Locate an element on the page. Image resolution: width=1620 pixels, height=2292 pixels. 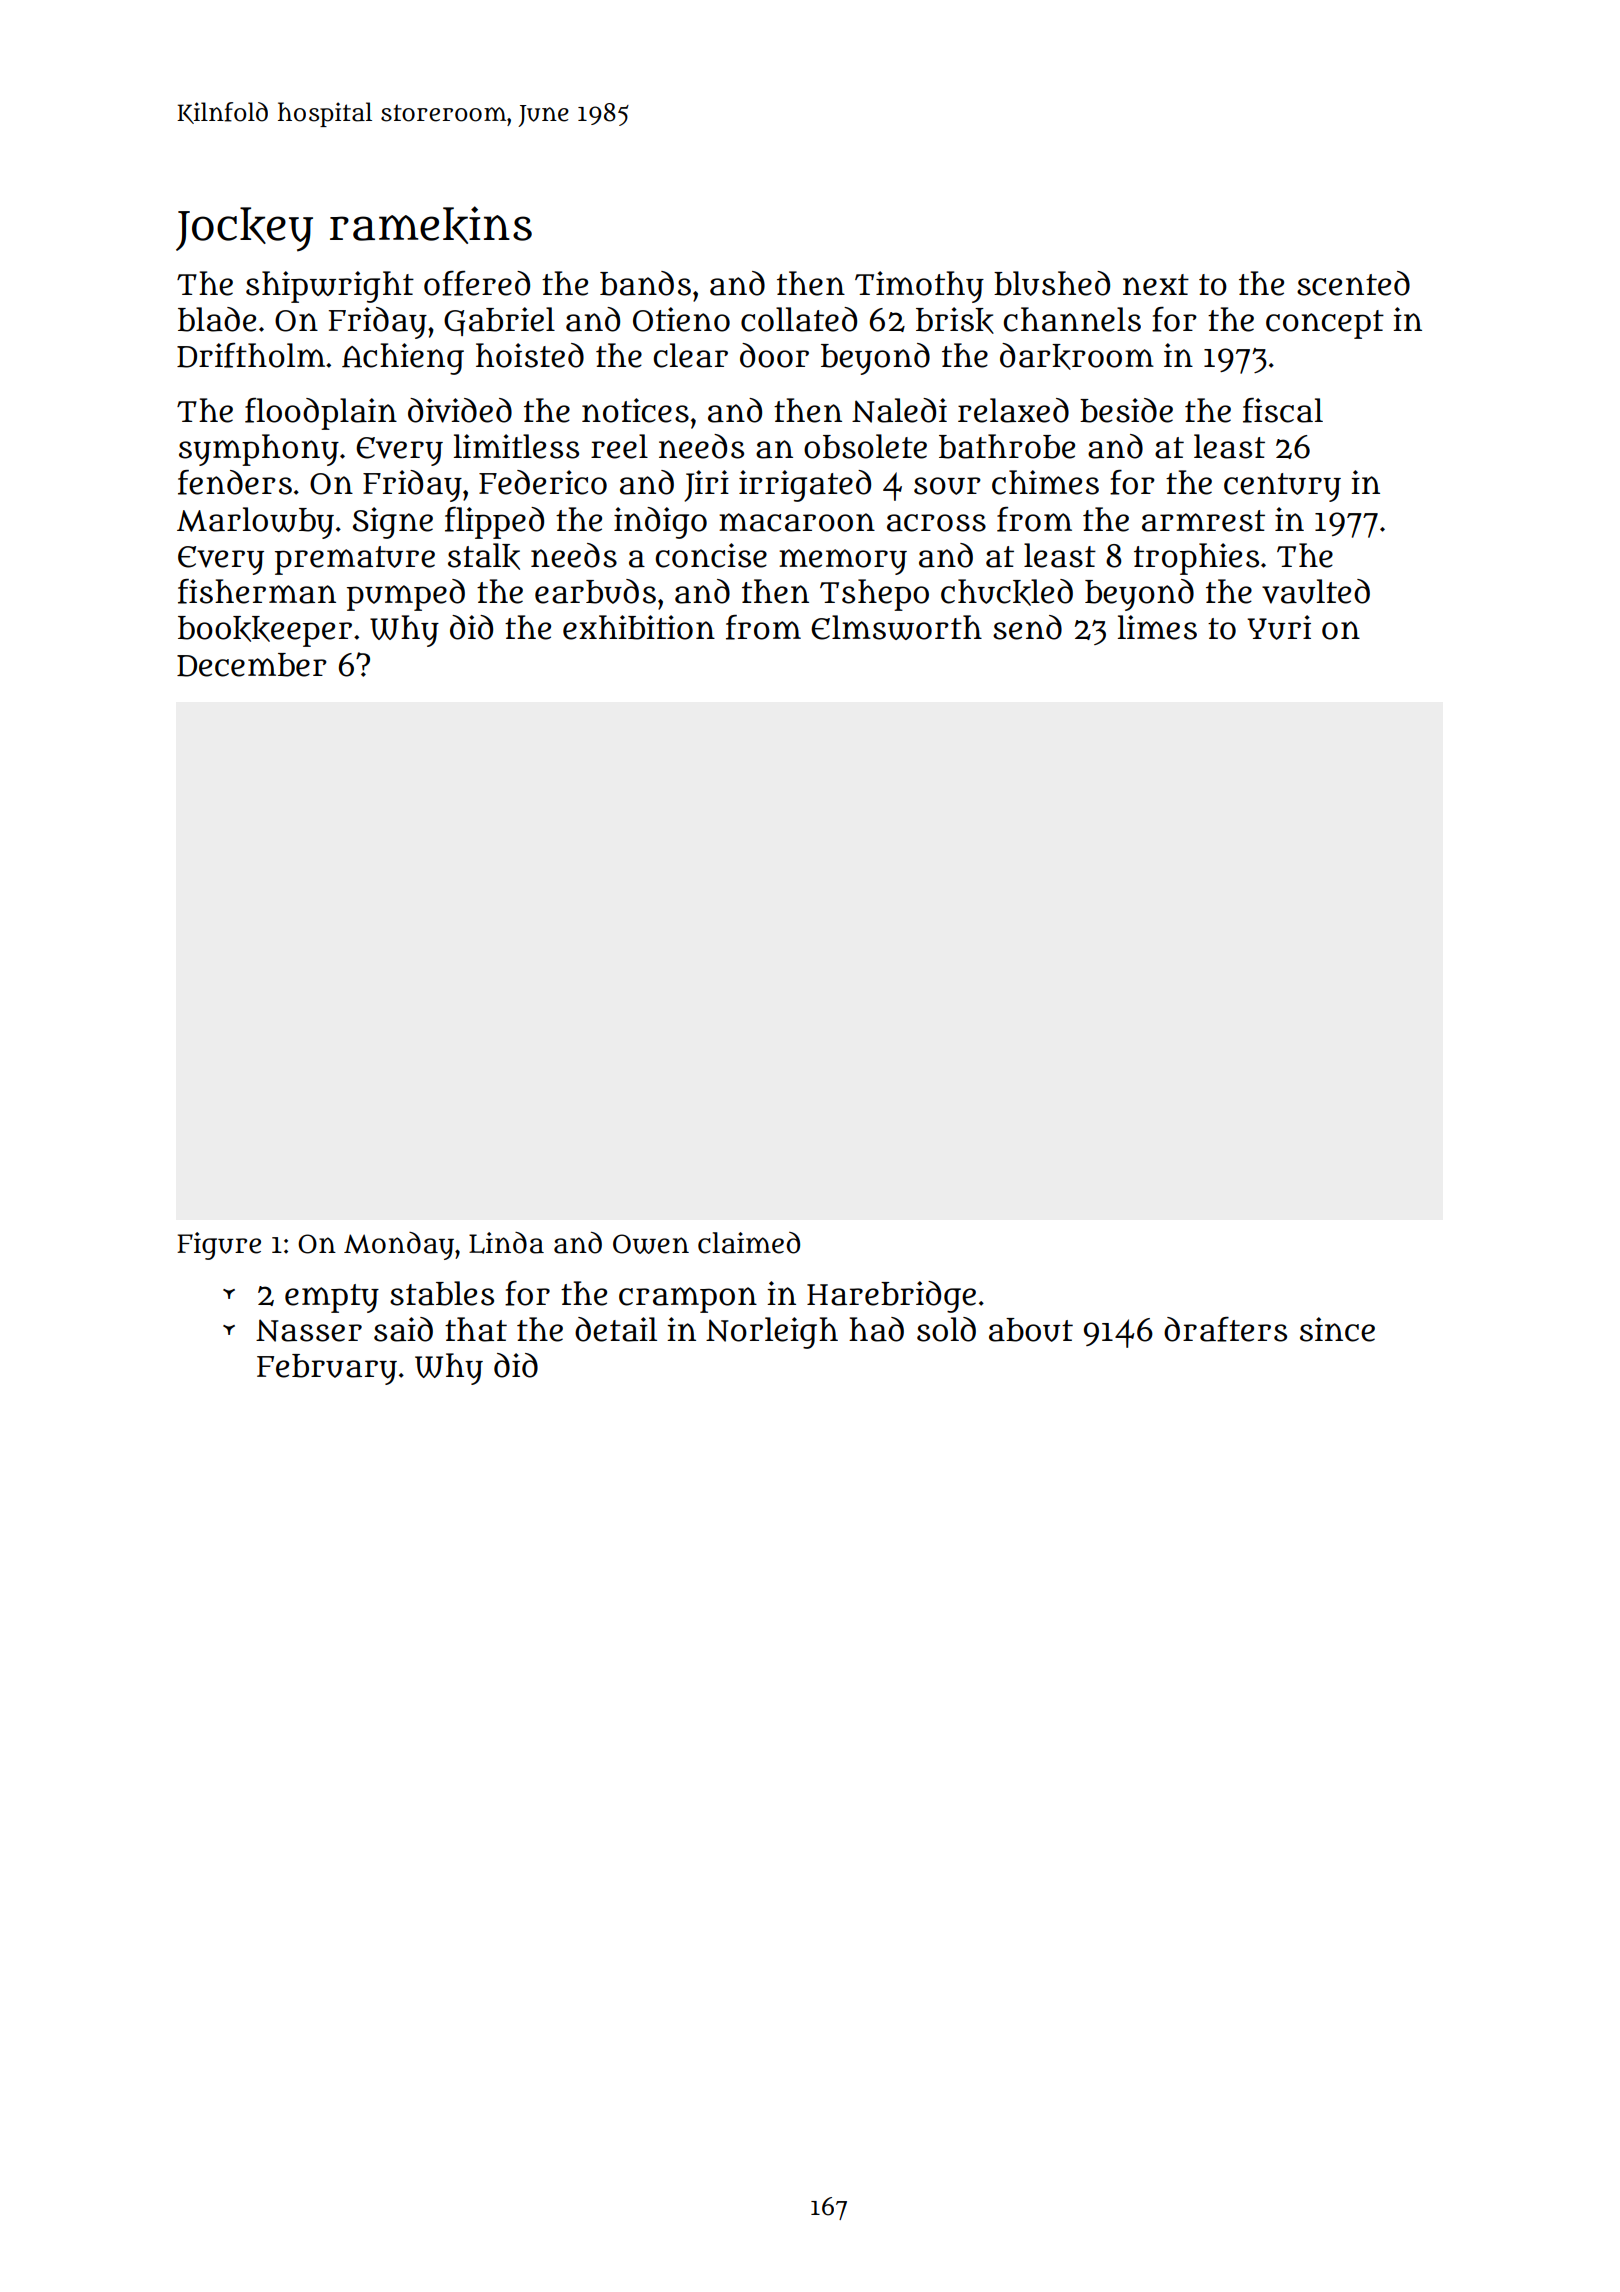
Owen is located at coordinates (651, 1244).
